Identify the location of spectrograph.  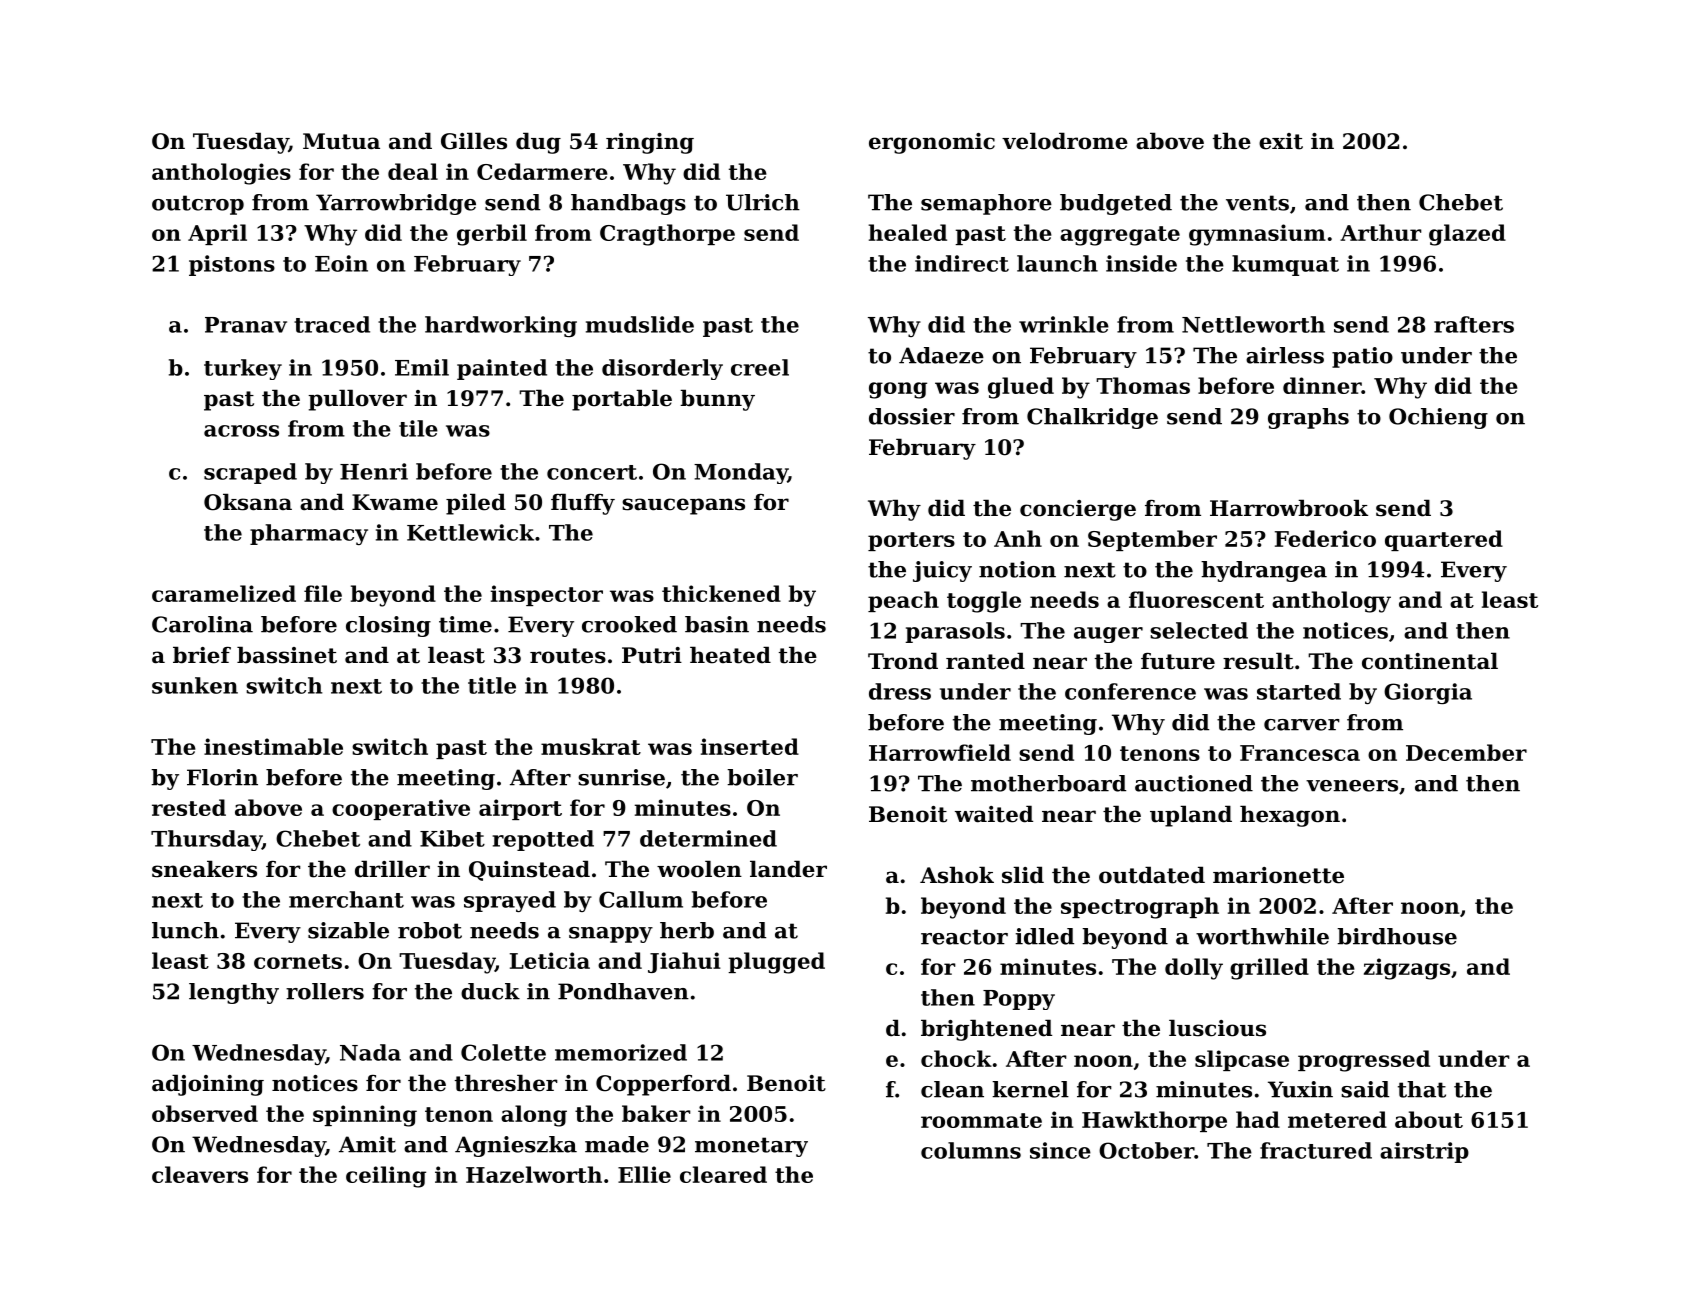
(1140, 908).
